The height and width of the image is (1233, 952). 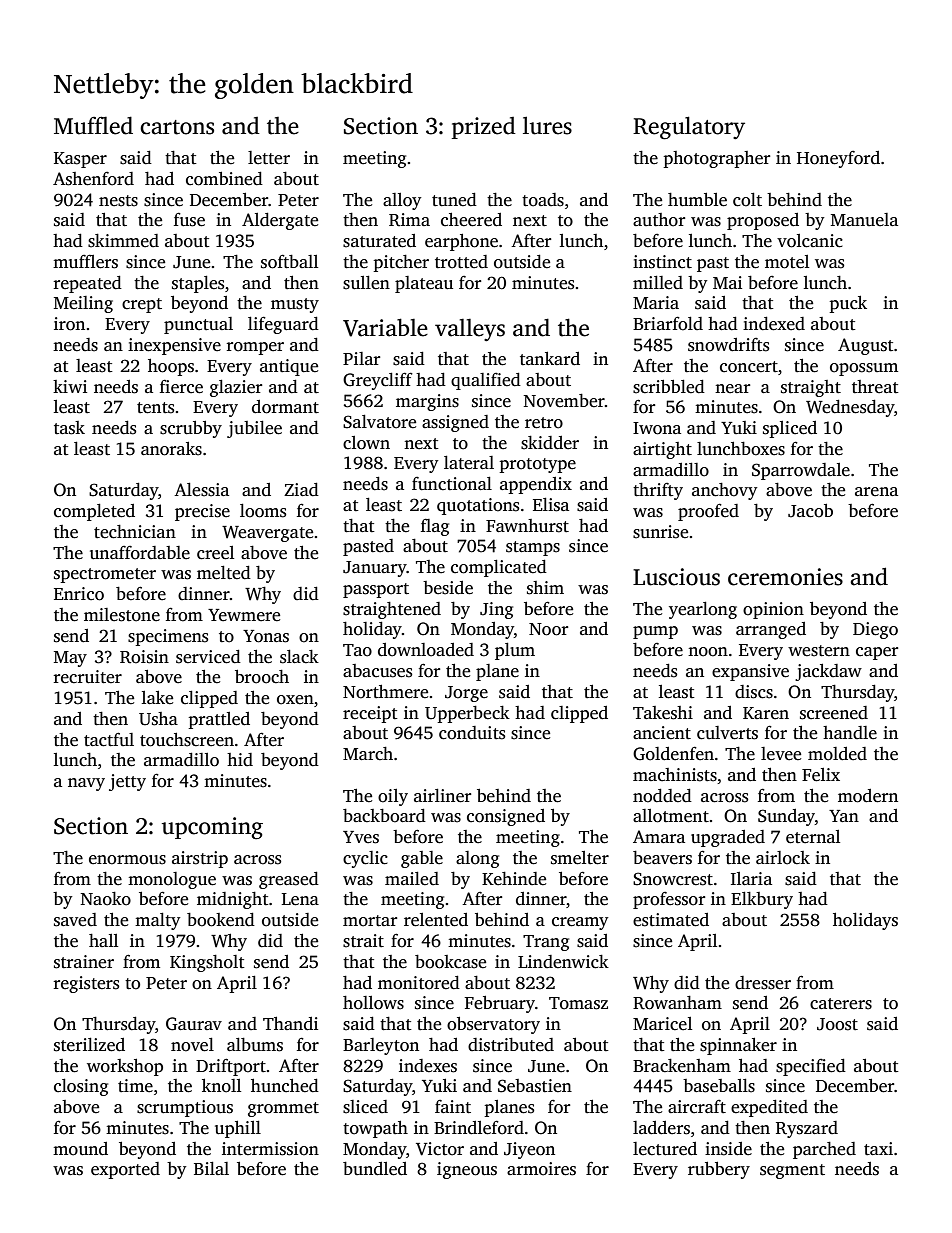 I want to click on melted, so click(x=224, y=573).
